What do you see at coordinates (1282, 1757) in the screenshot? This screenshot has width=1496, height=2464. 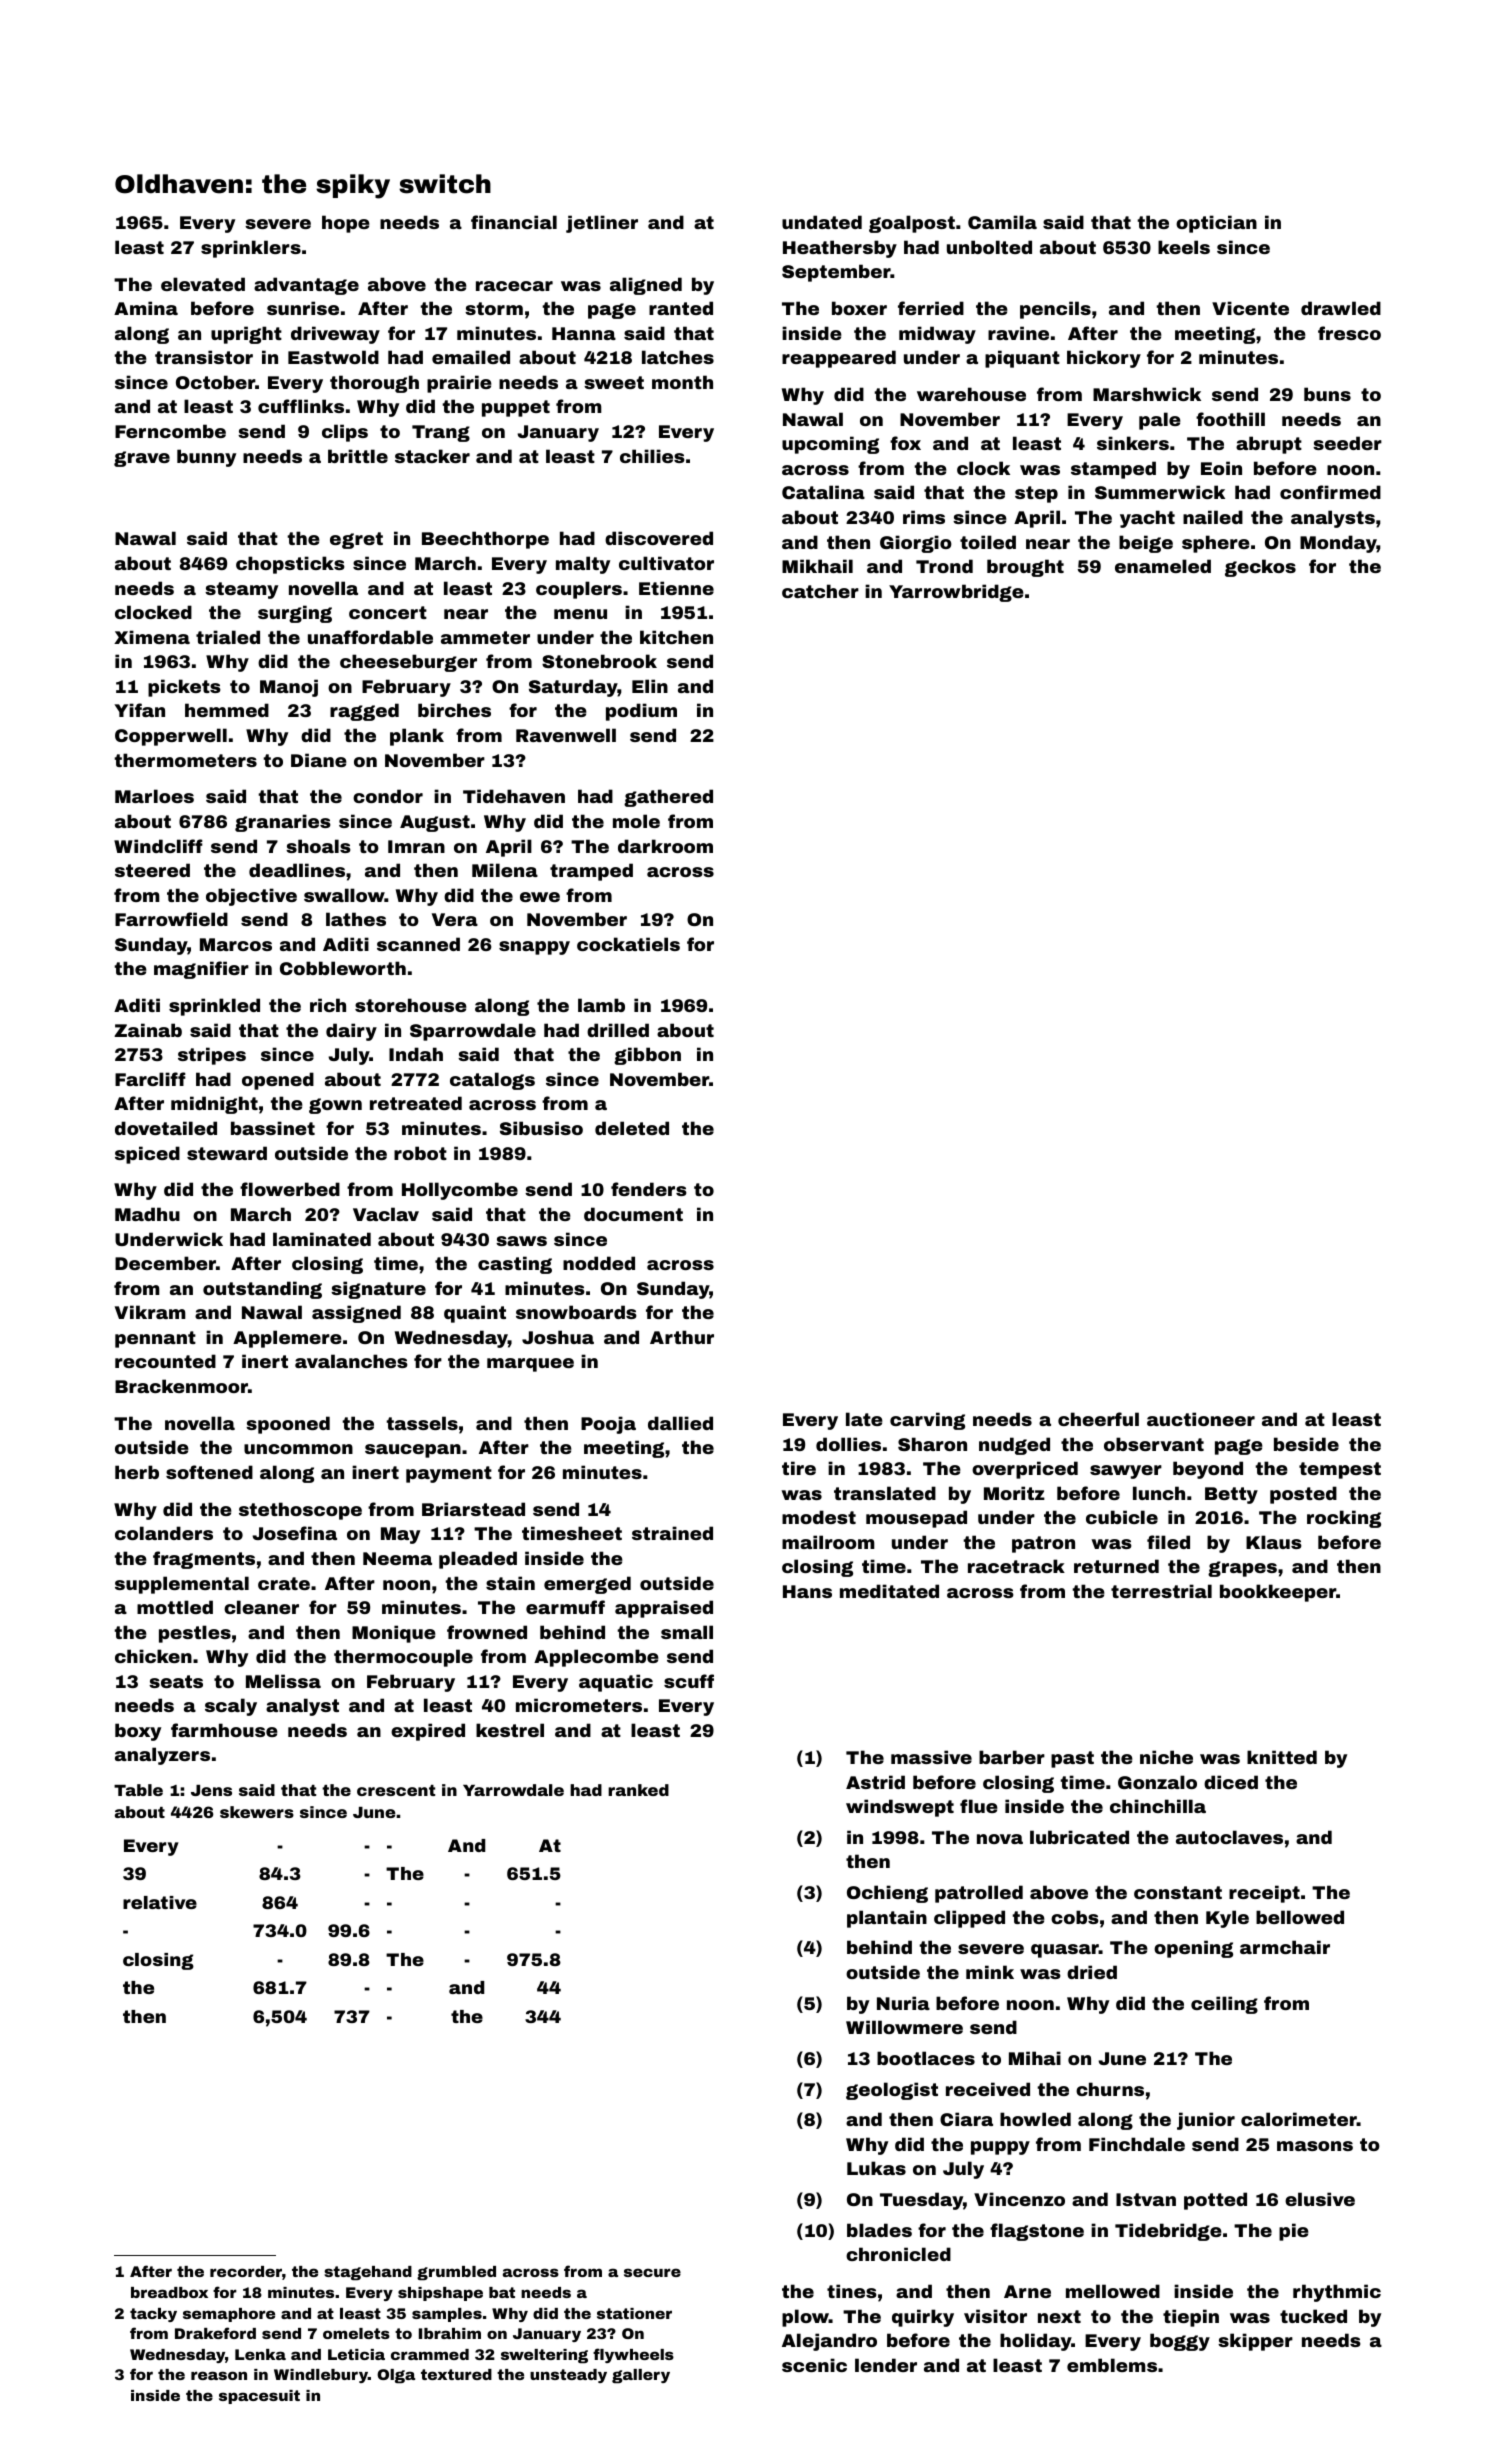 I see `knitted` at bounding box center [1282, 1757].
